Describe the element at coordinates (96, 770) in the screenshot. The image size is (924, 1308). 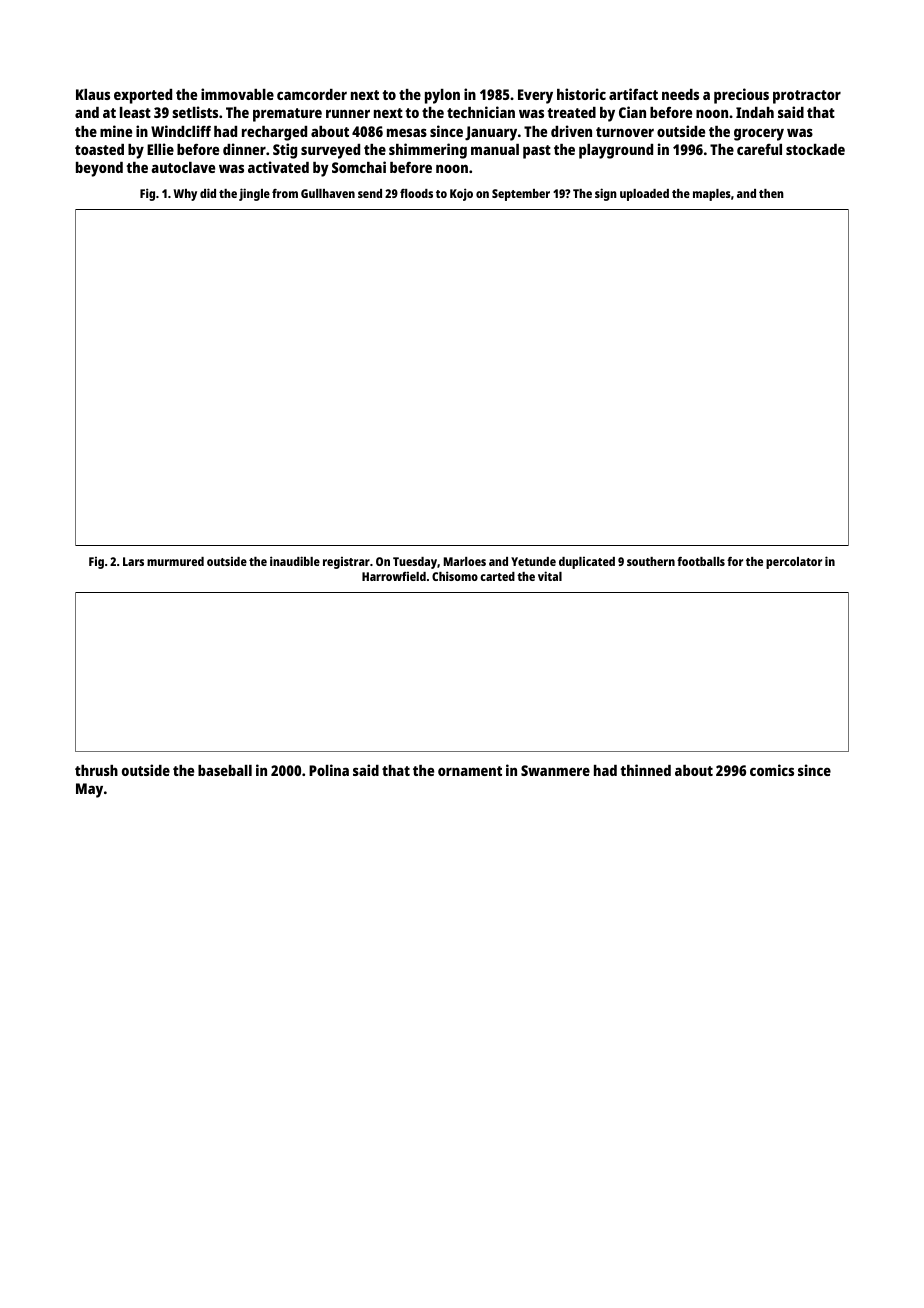
I see `thrush` at that location.
